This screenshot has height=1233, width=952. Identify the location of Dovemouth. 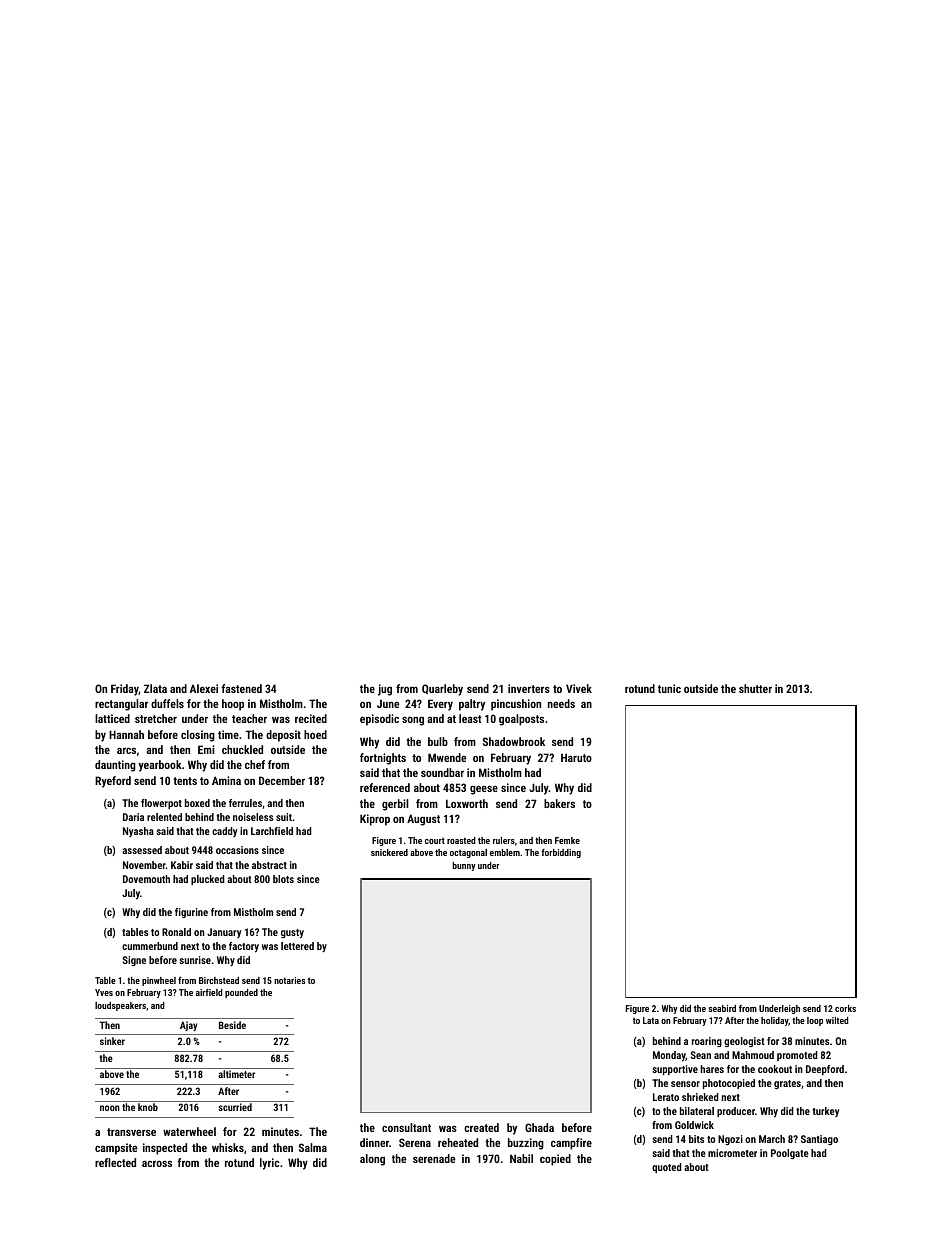
(146, 879).
